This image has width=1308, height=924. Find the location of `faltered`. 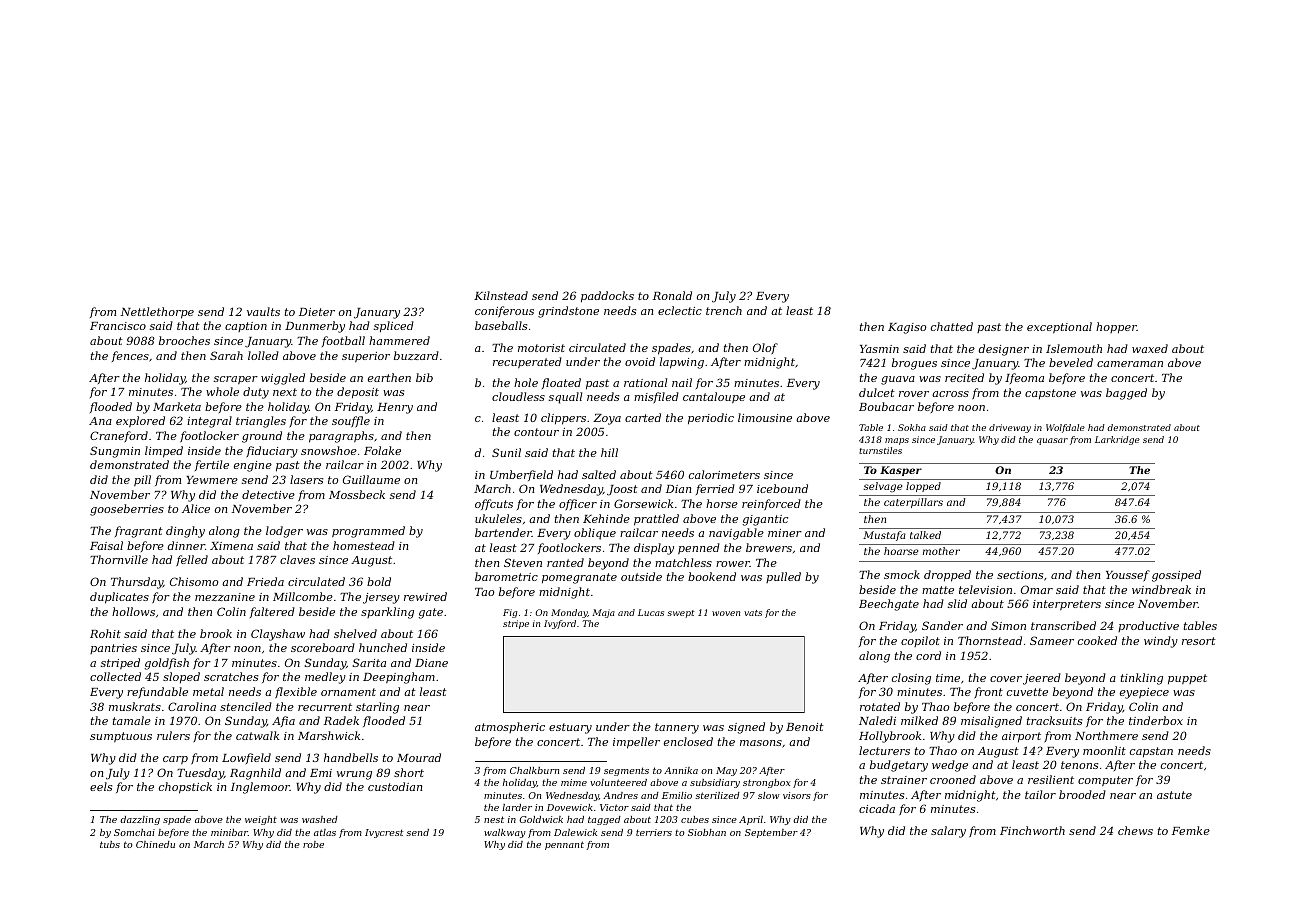

faltered is located at coordinates (272, 612).
